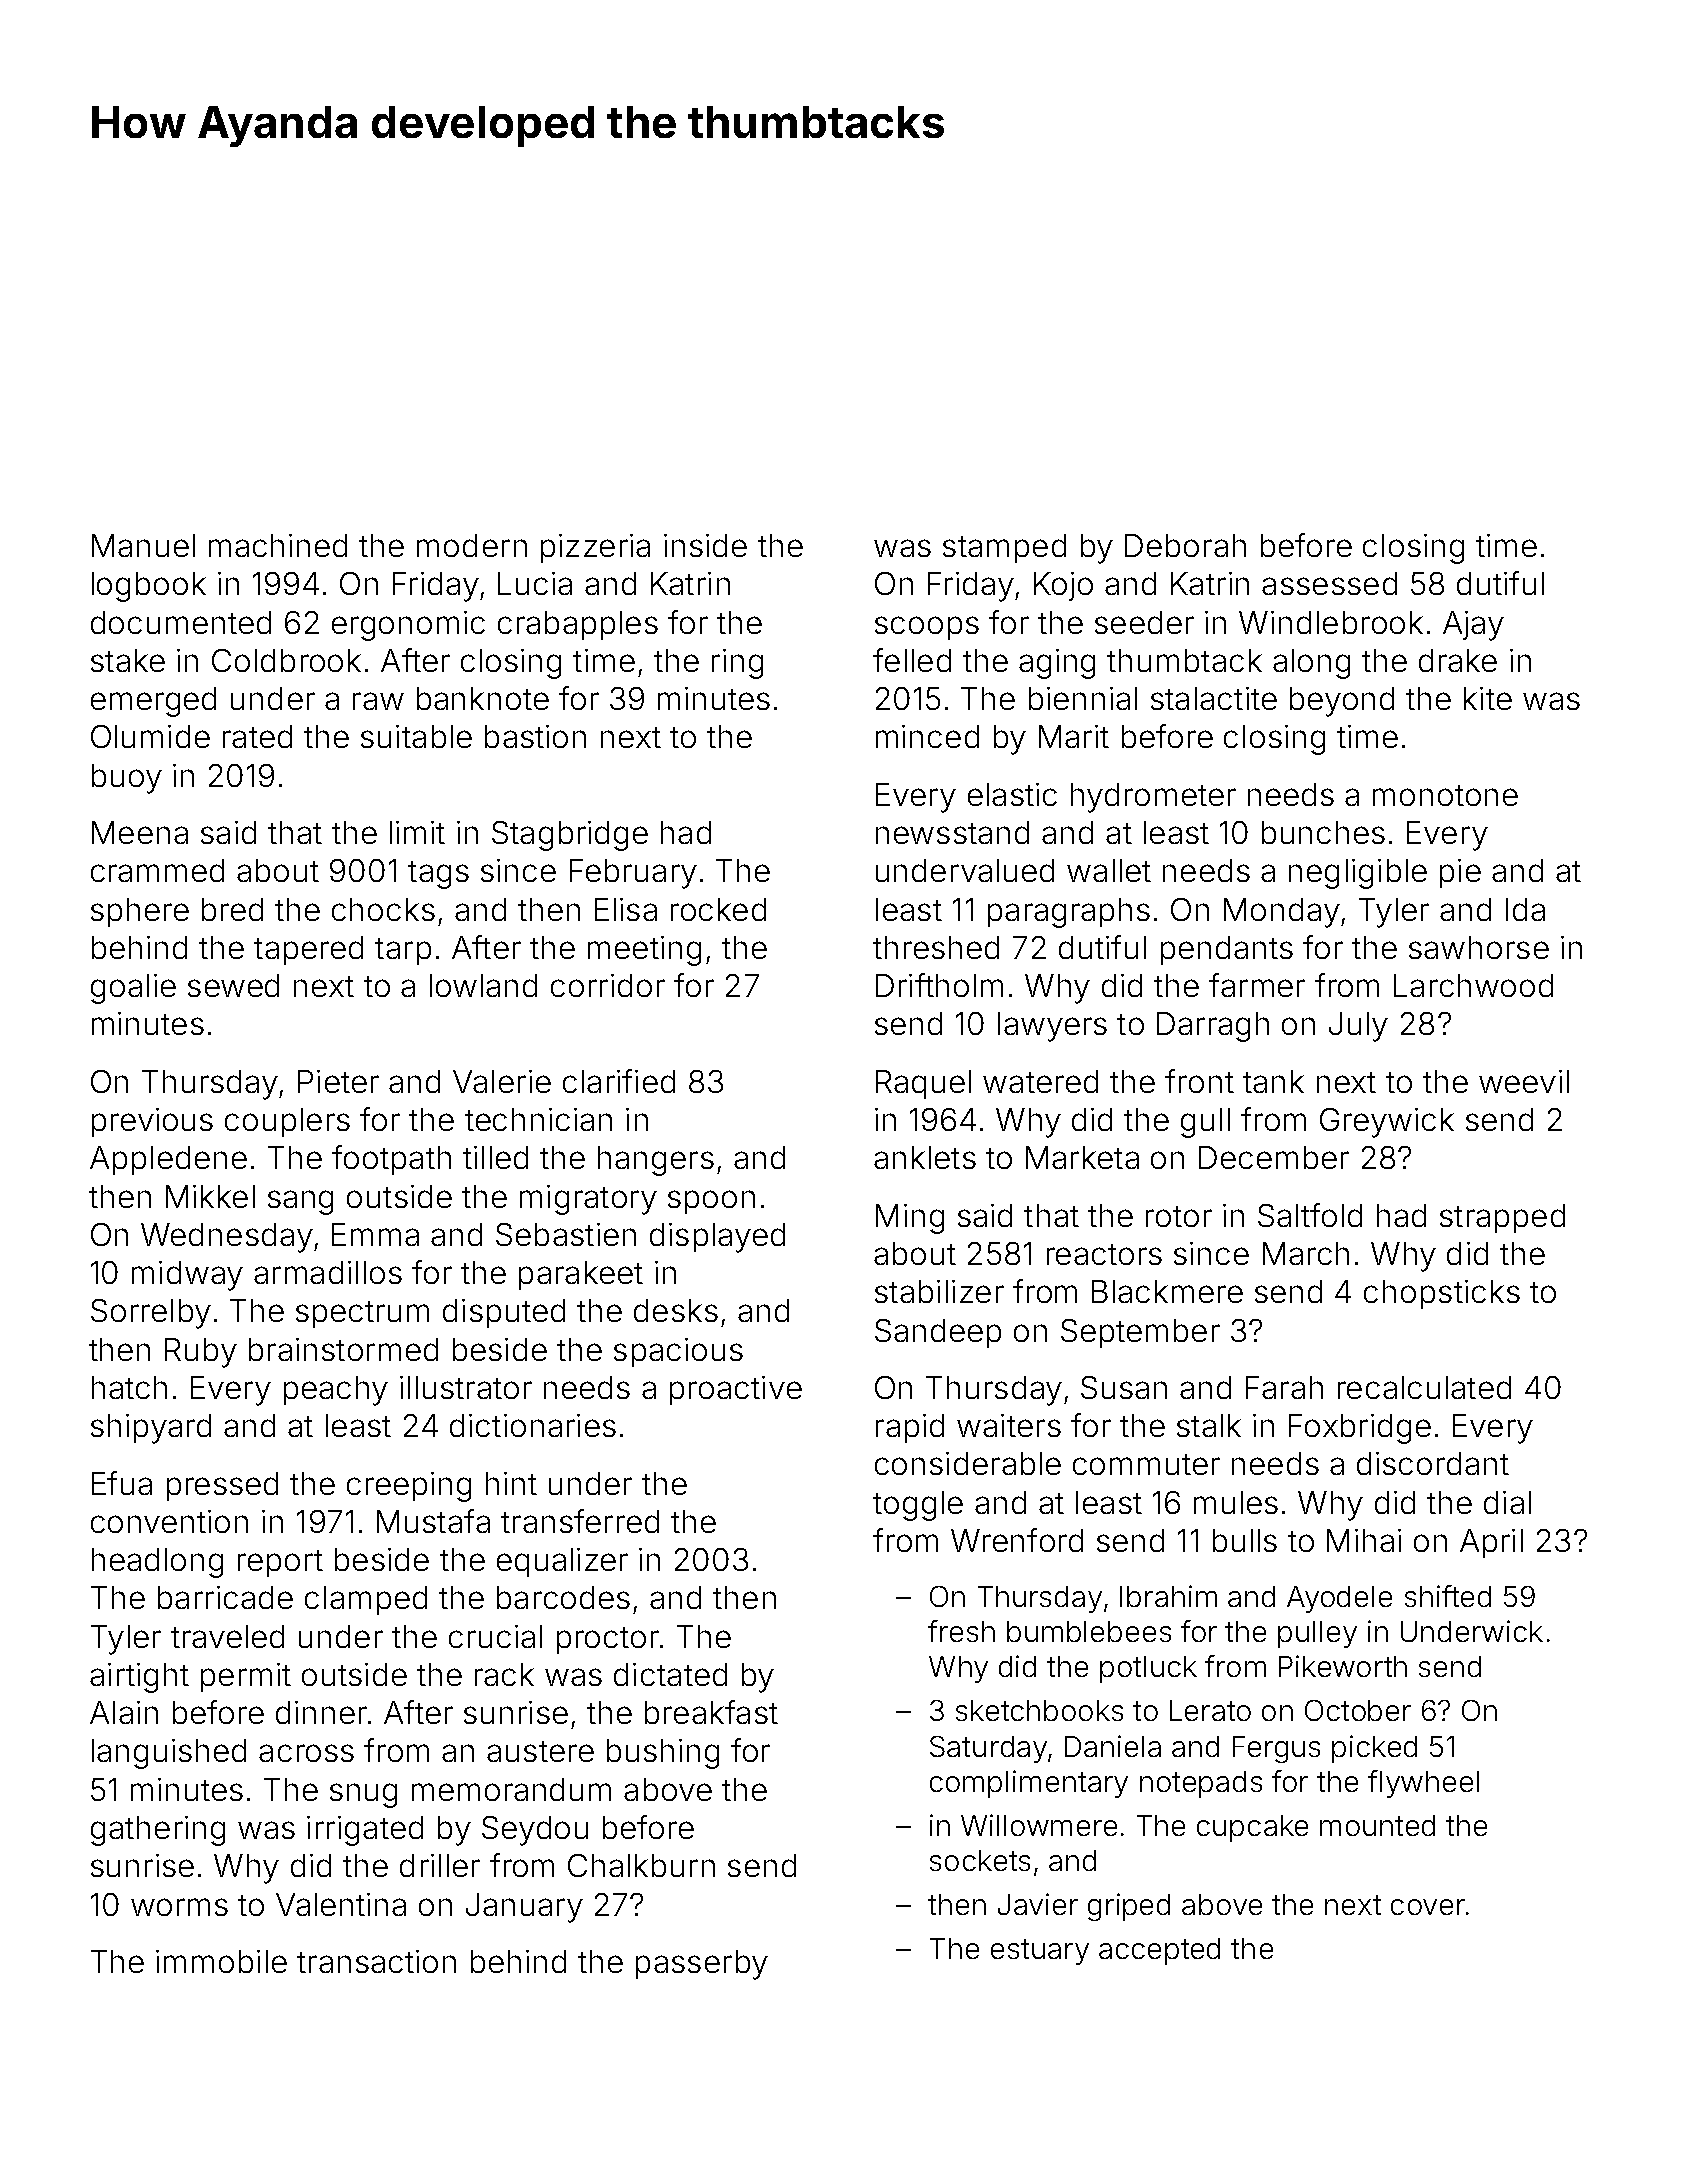  What do you see at coordinates (570, 836) in the screenshot?
I see `Stagbridge` at bounding box center [570, 836].
